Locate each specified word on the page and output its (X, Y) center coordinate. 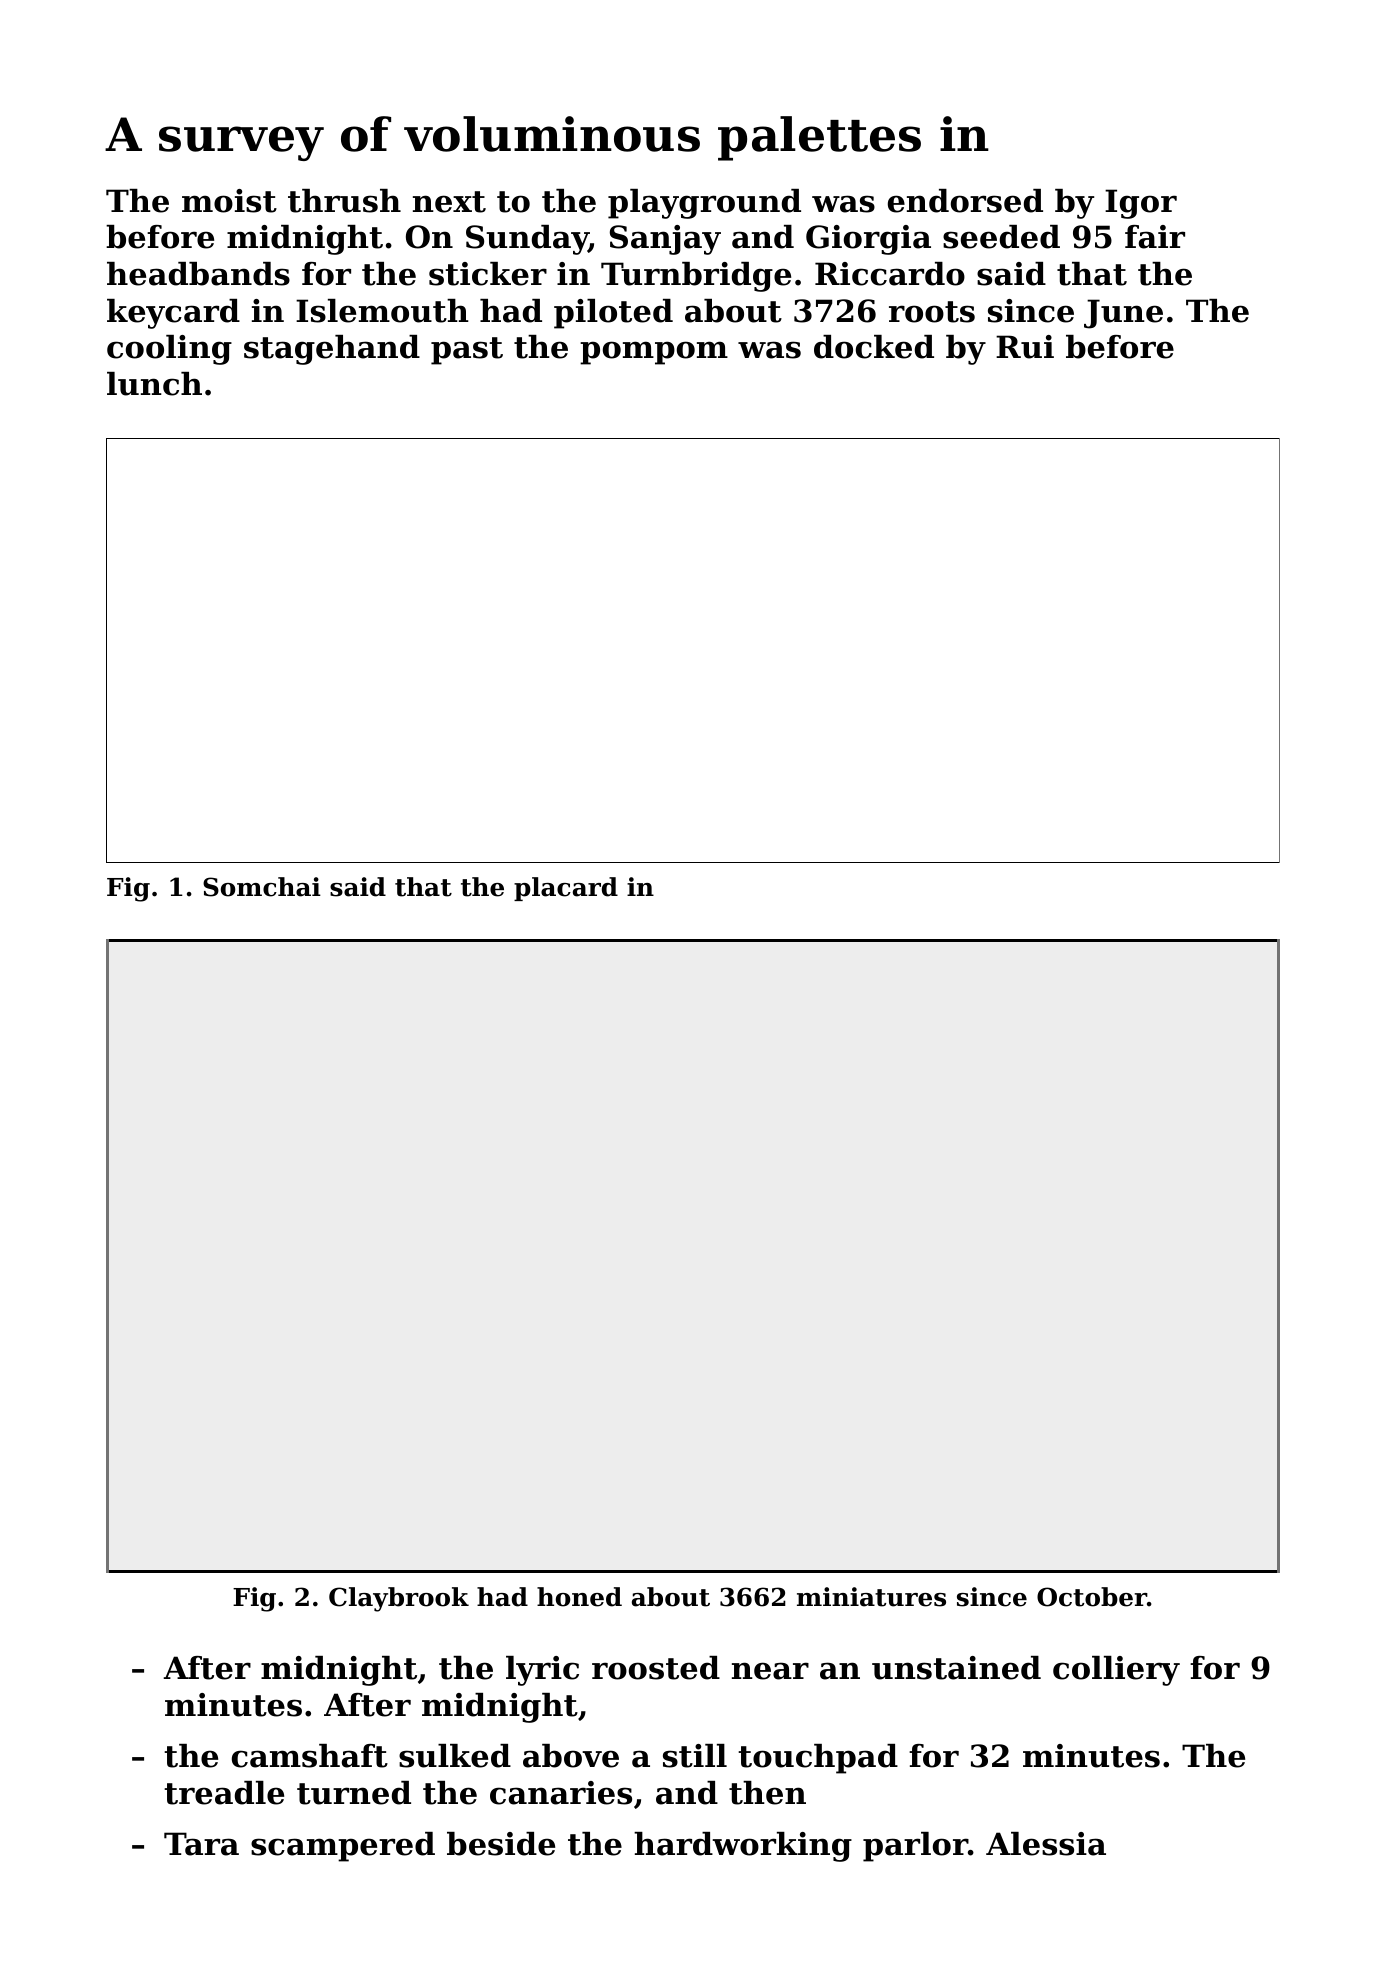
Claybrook (399, 1599)
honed (579, 1597)
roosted (656, 1668)
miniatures (871, 1597)
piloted (613, 314)
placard (566, 889)
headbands (198, 274)
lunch (154, 384)
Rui (1025, 347)
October (1092, 1597)
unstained (956, 1668)
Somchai (262, 887)
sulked (455, 1756)
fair (1155, 237)
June (1123, 314)
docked (874, 347)
